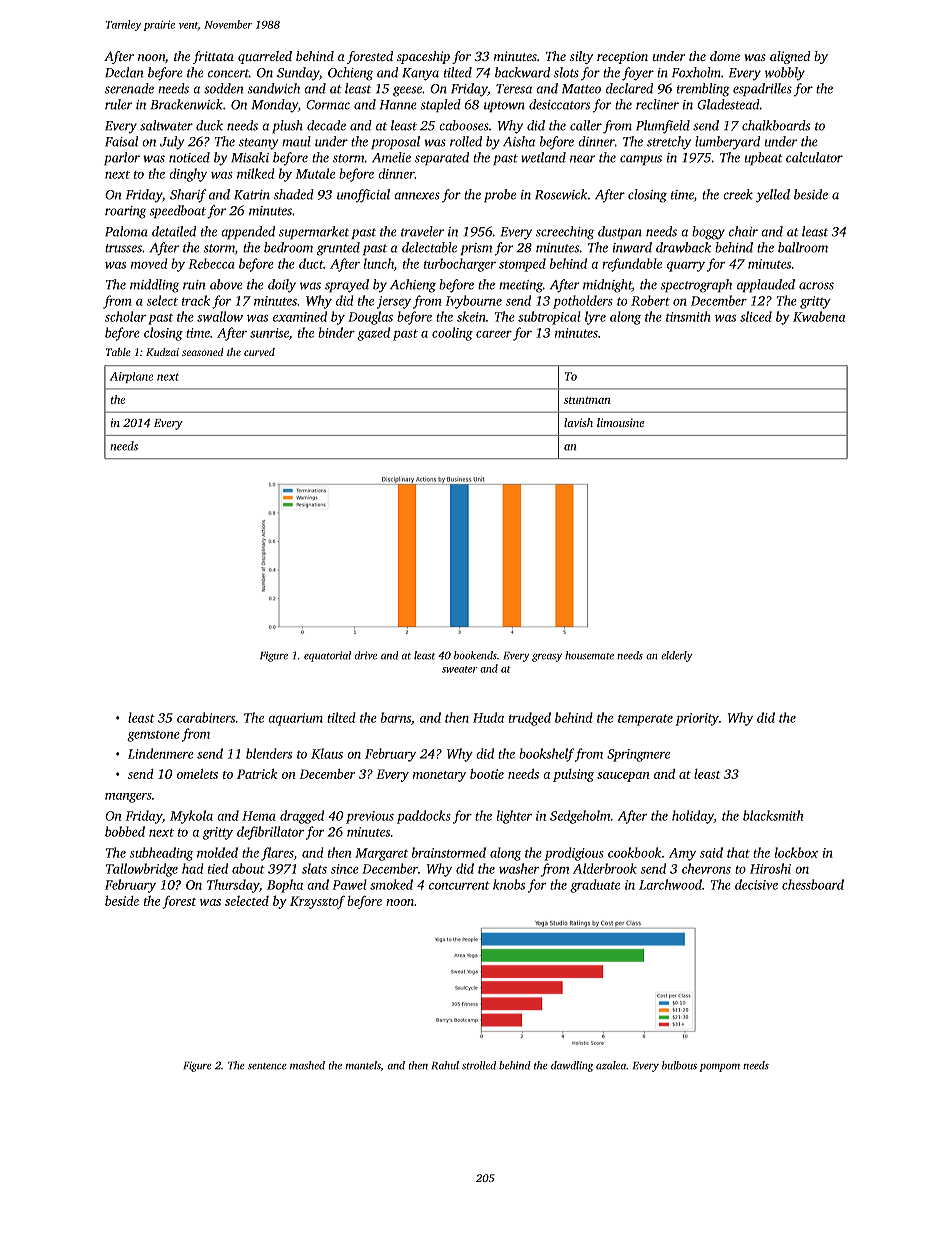 The height and width of the page is (1233, 952). I want to click on lunch, so click(379, 263).
